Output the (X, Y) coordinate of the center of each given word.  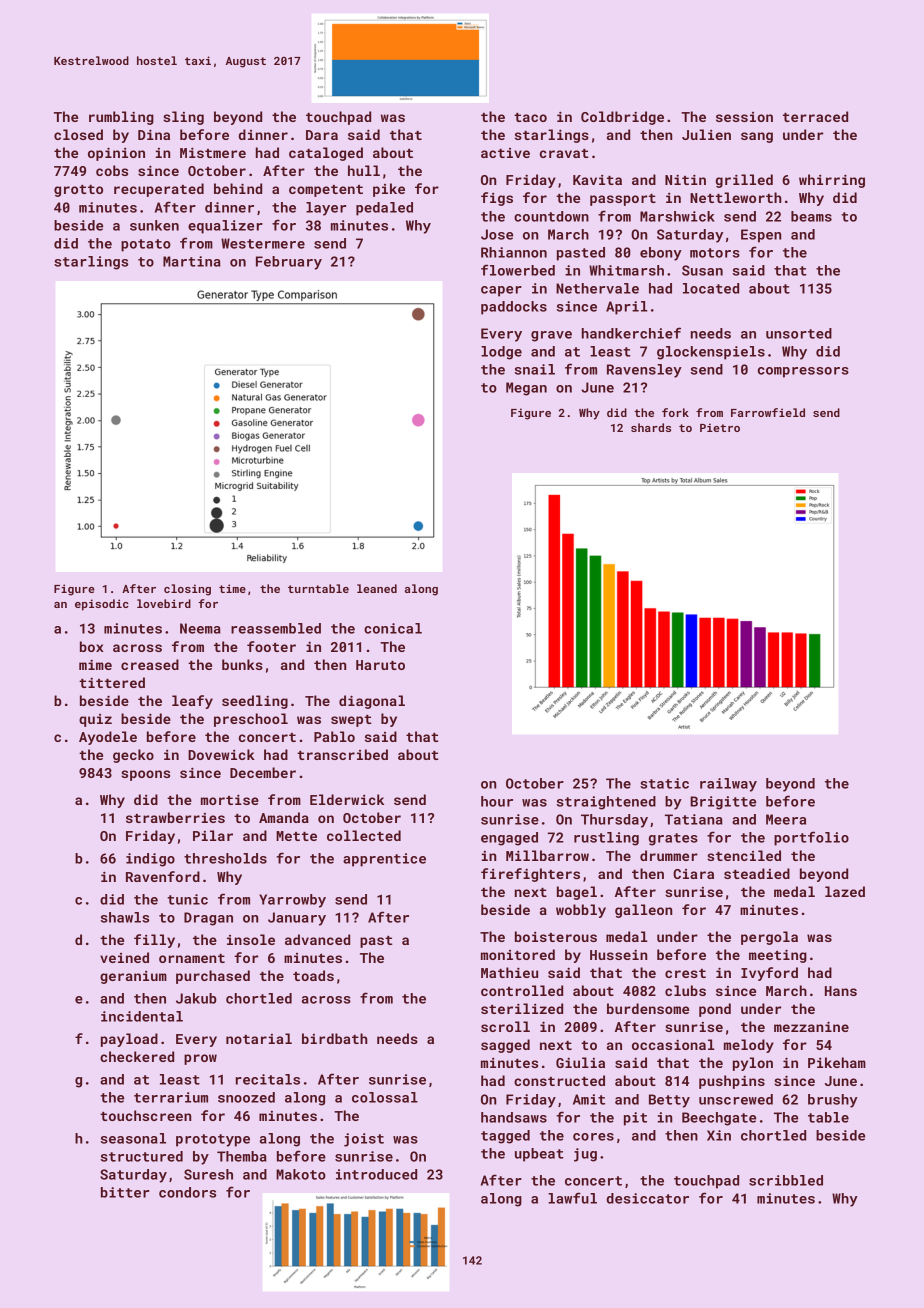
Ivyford (769, 974)
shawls (125, 917)
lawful (572, 1198)
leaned (377, 588)
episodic (102, 605)
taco (530, 117)
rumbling (121, 118)
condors (187, 1192)
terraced (815, 116)
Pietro (720, 427)
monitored (518, 954)
